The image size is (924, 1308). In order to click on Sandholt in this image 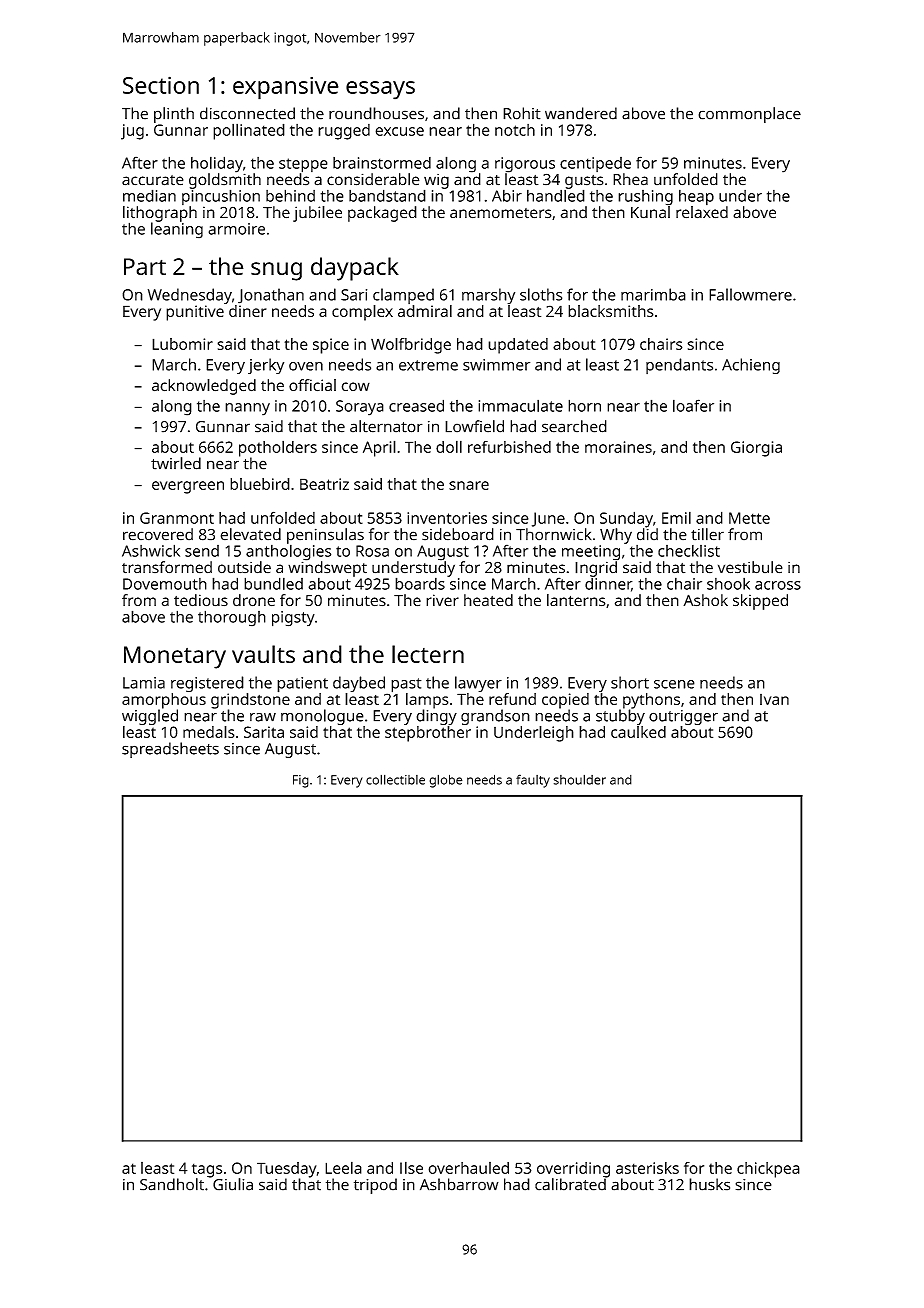, I will do `click(172, 1184)`.
